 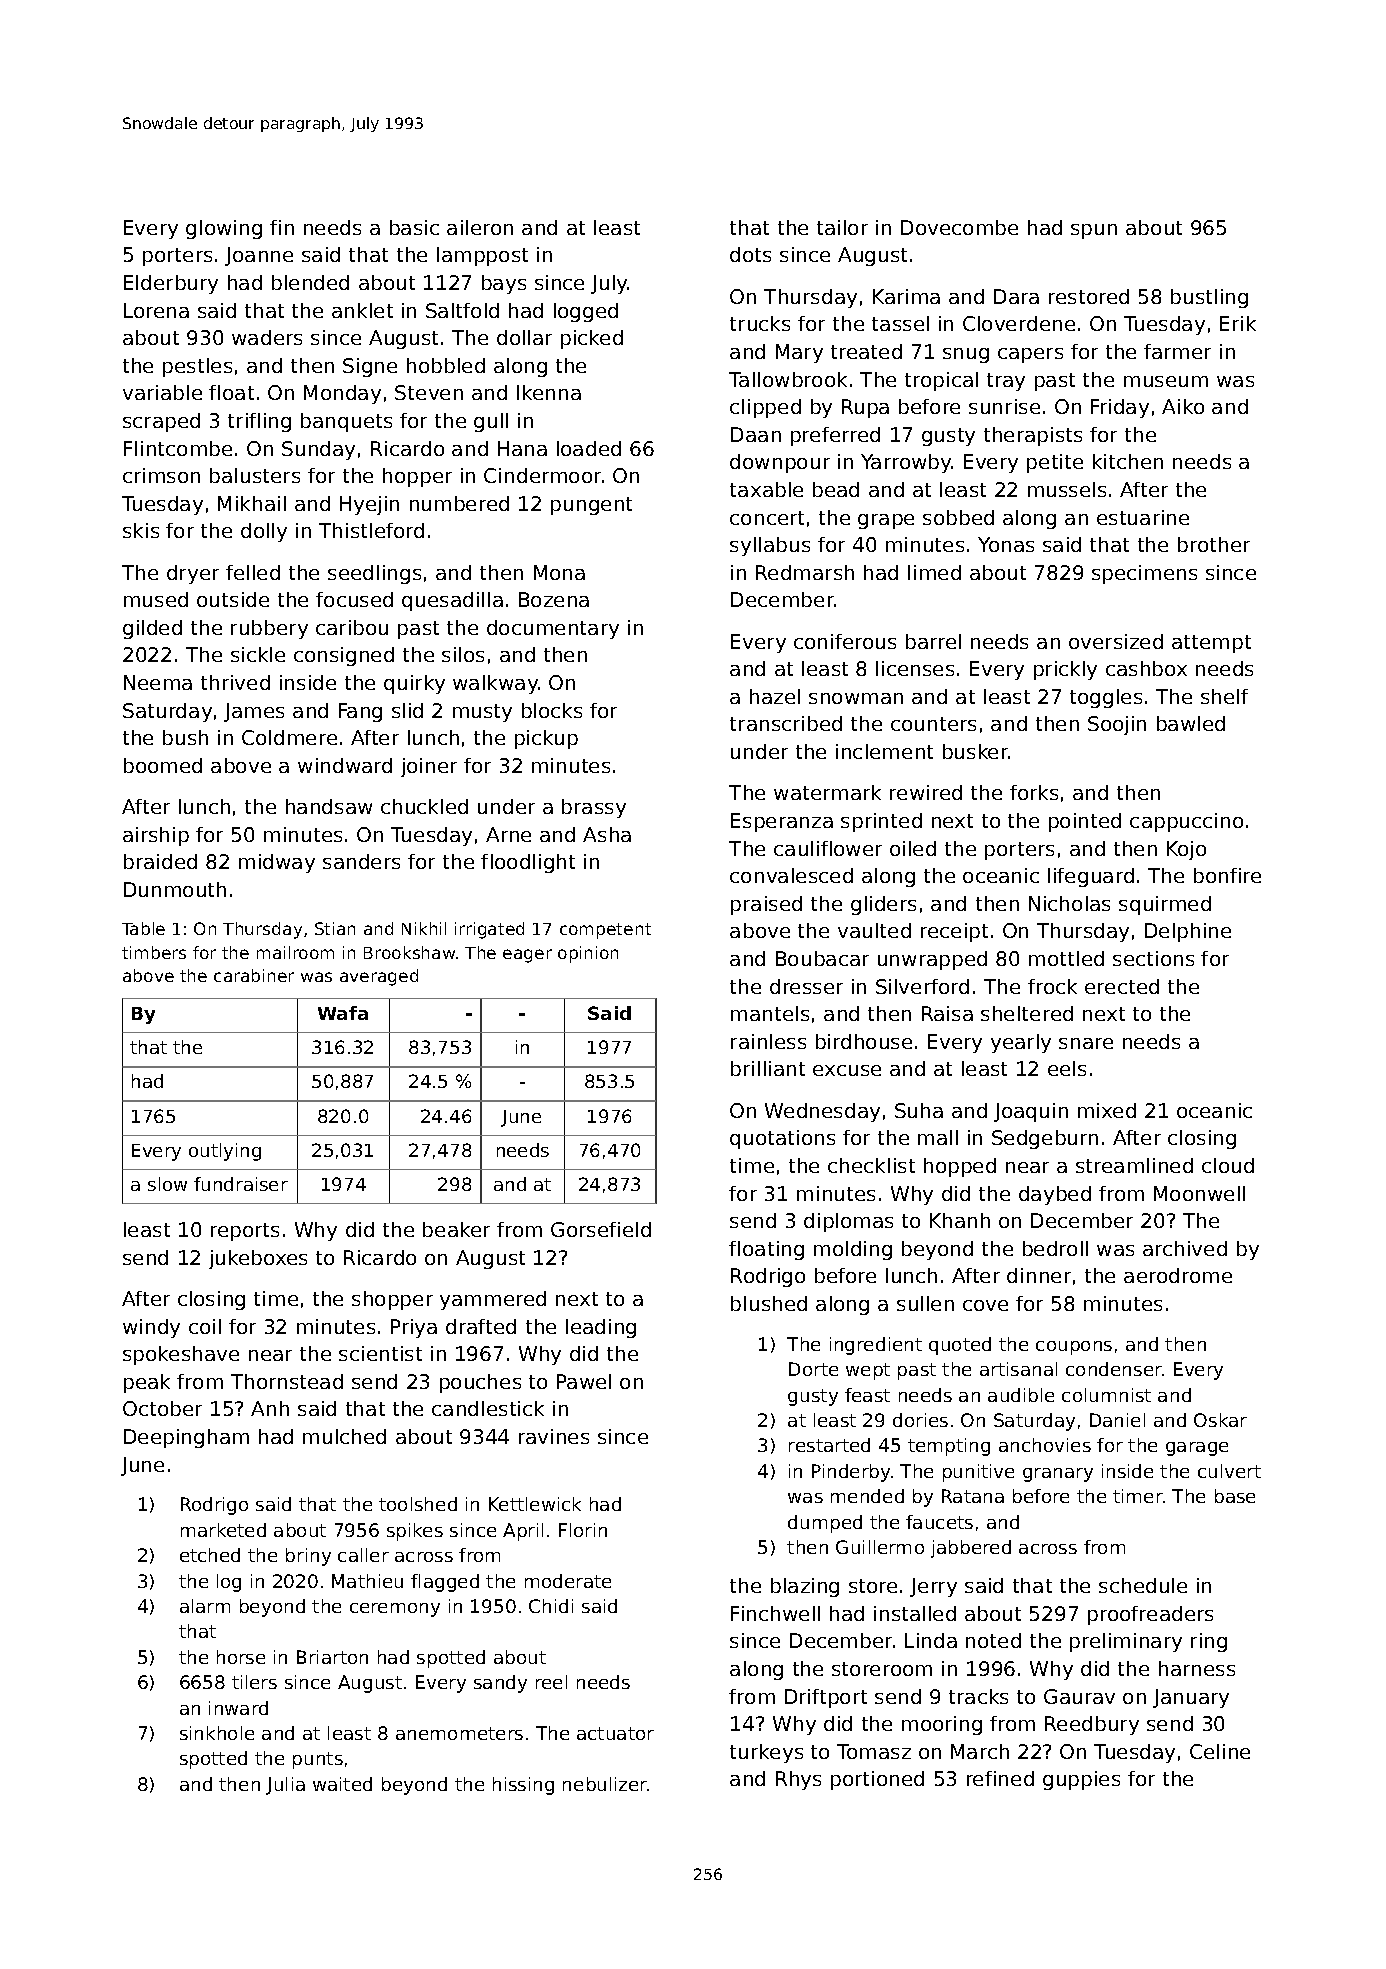 What do you see at coordinates (151, 1328) in the screenshot?
I see `windy` at bounding box center [151, 1328].
